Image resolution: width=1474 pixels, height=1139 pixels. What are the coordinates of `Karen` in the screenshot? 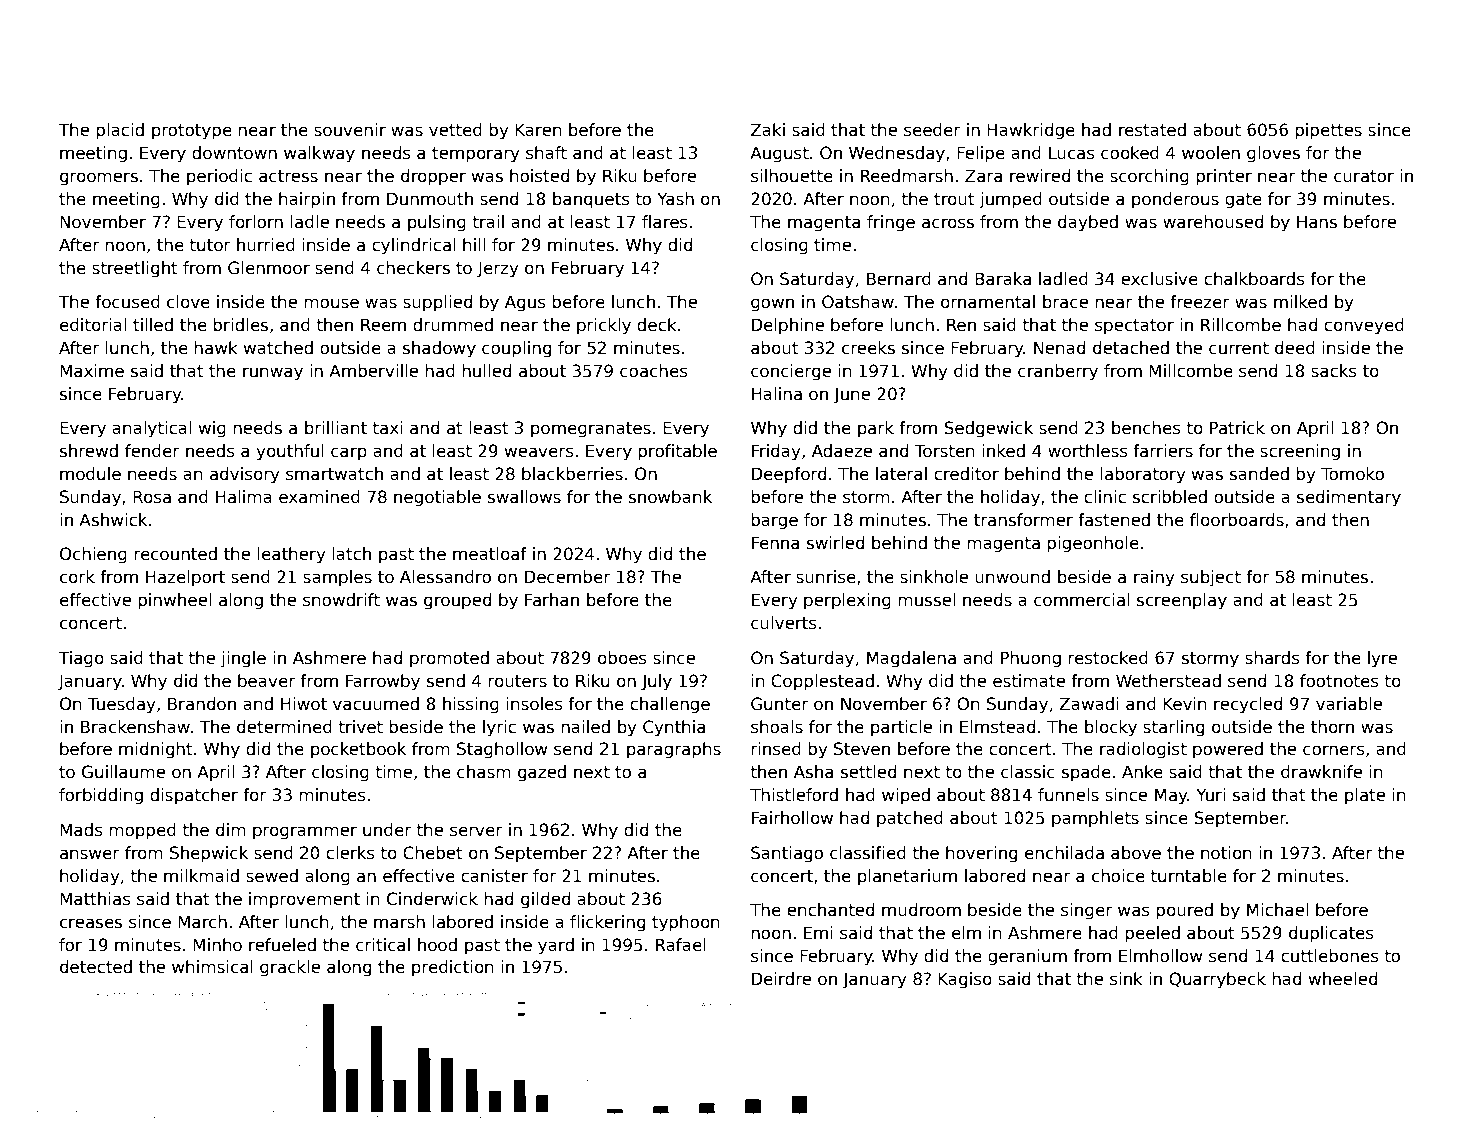 It's located at (538, 130).
